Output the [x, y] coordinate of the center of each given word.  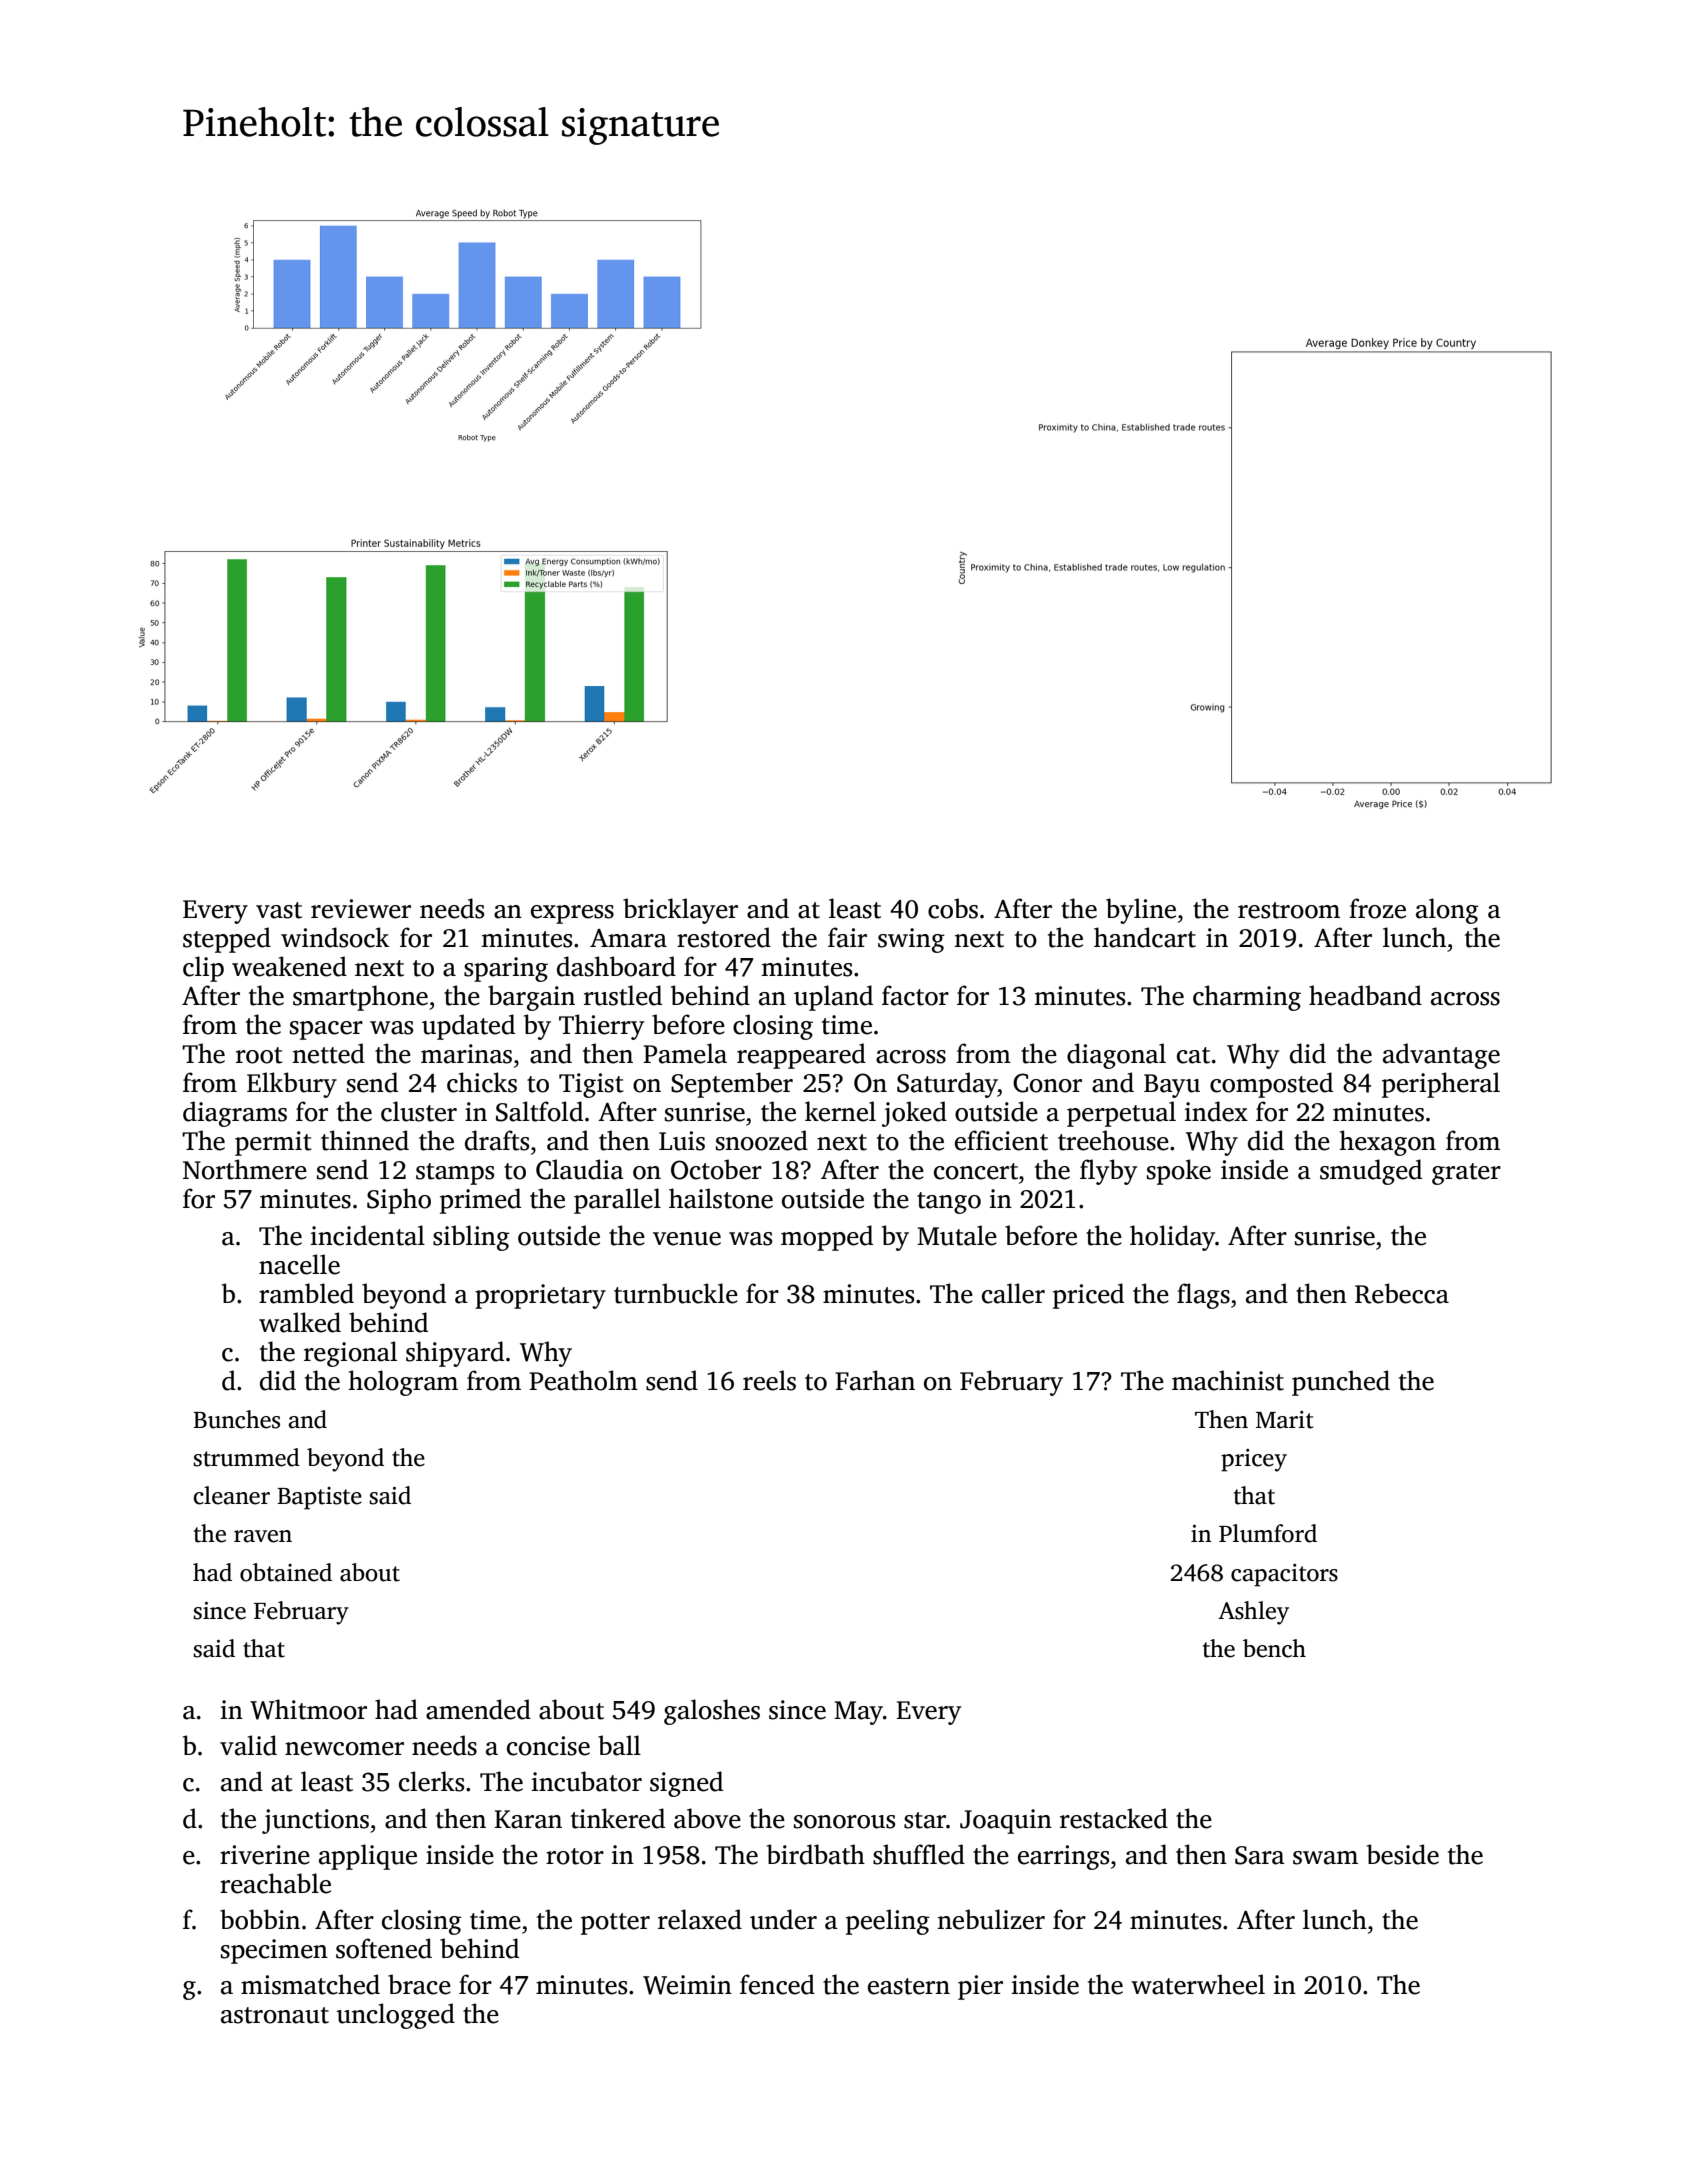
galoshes [712, 1712]
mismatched [310, 1984]
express [572, 914]
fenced [777, 1984]
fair [847, 937]
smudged [1371, 1172]
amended [478, 1709]
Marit [1285, 1420]
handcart [1145, 937]
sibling [471, 1238]
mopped [827, 1238]
